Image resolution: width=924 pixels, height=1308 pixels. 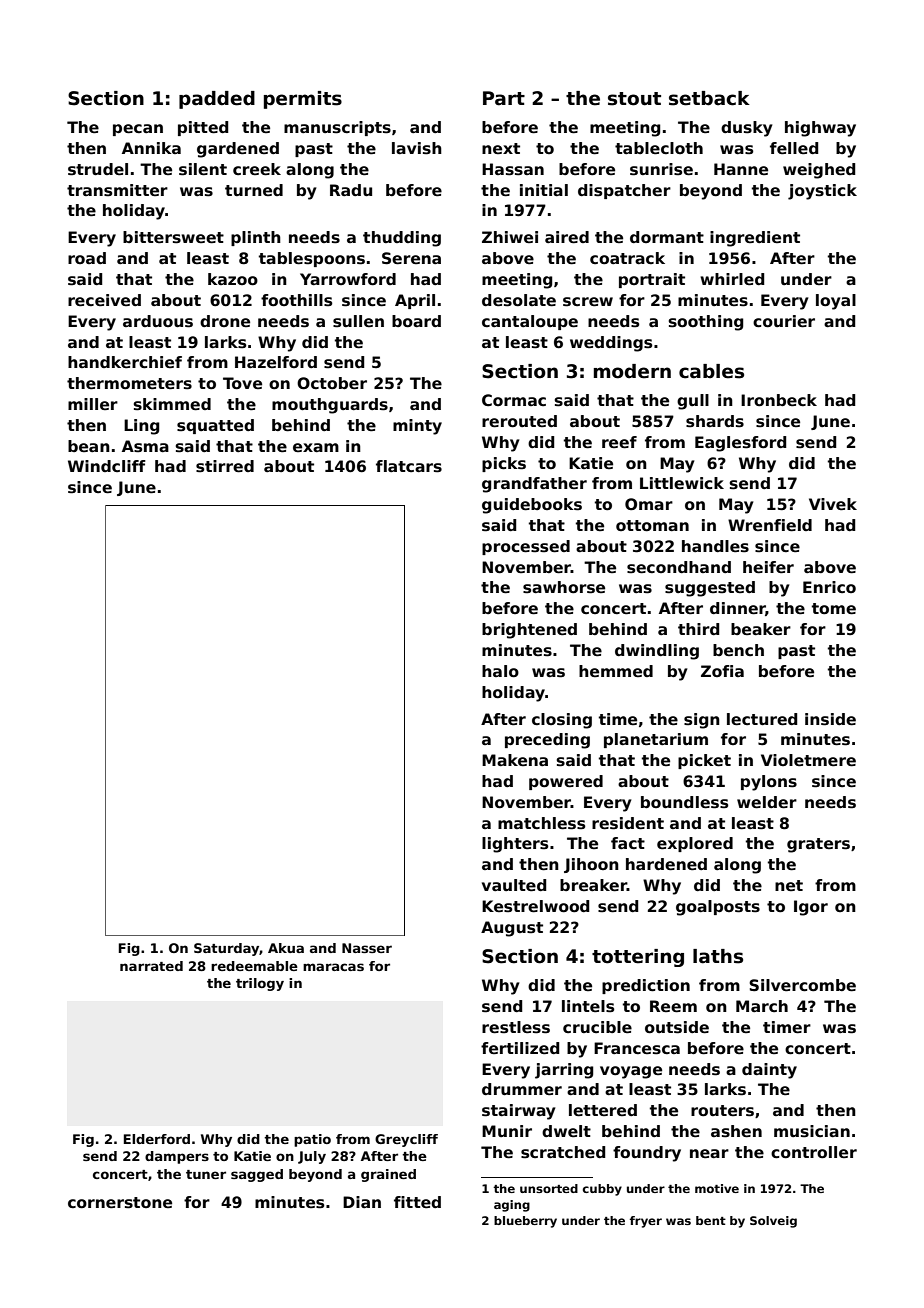 What do you see at coordinates (138, 130) in the document?
I see `pecan` at bounding box center [138, 130].
